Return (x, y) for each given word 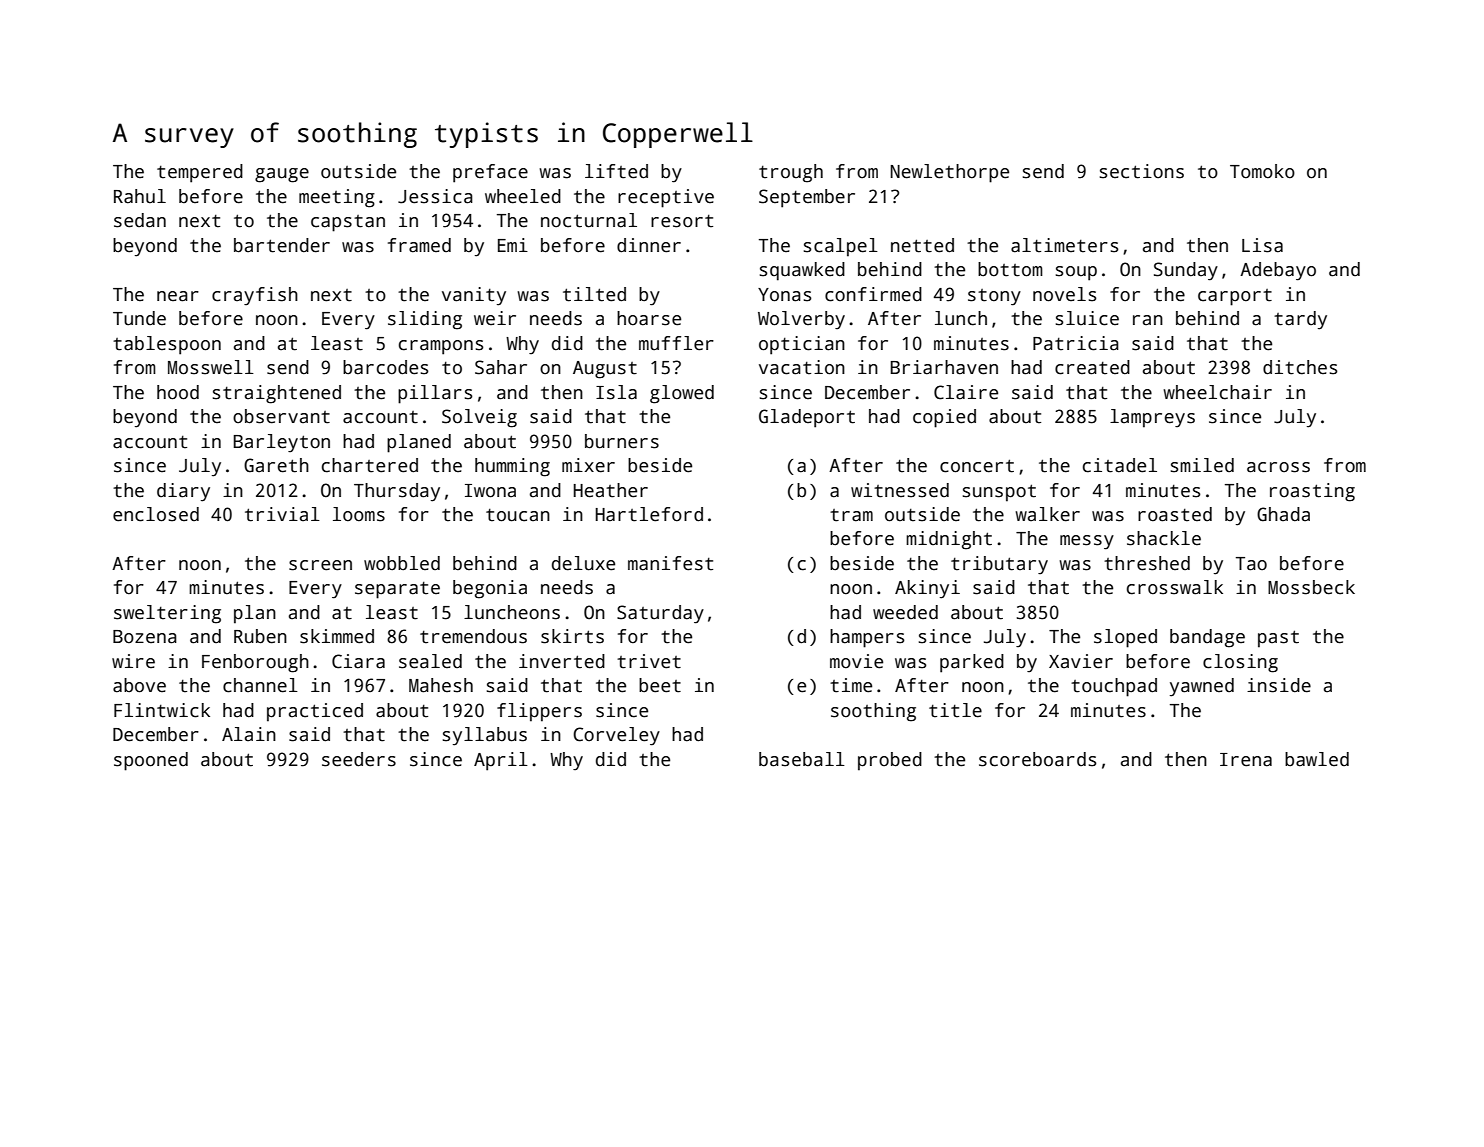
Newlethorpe (950, 173)
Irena (1246, 760)
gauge (282, 175)
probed (890, 761)
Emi (513, 245)
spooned (151, 761)
